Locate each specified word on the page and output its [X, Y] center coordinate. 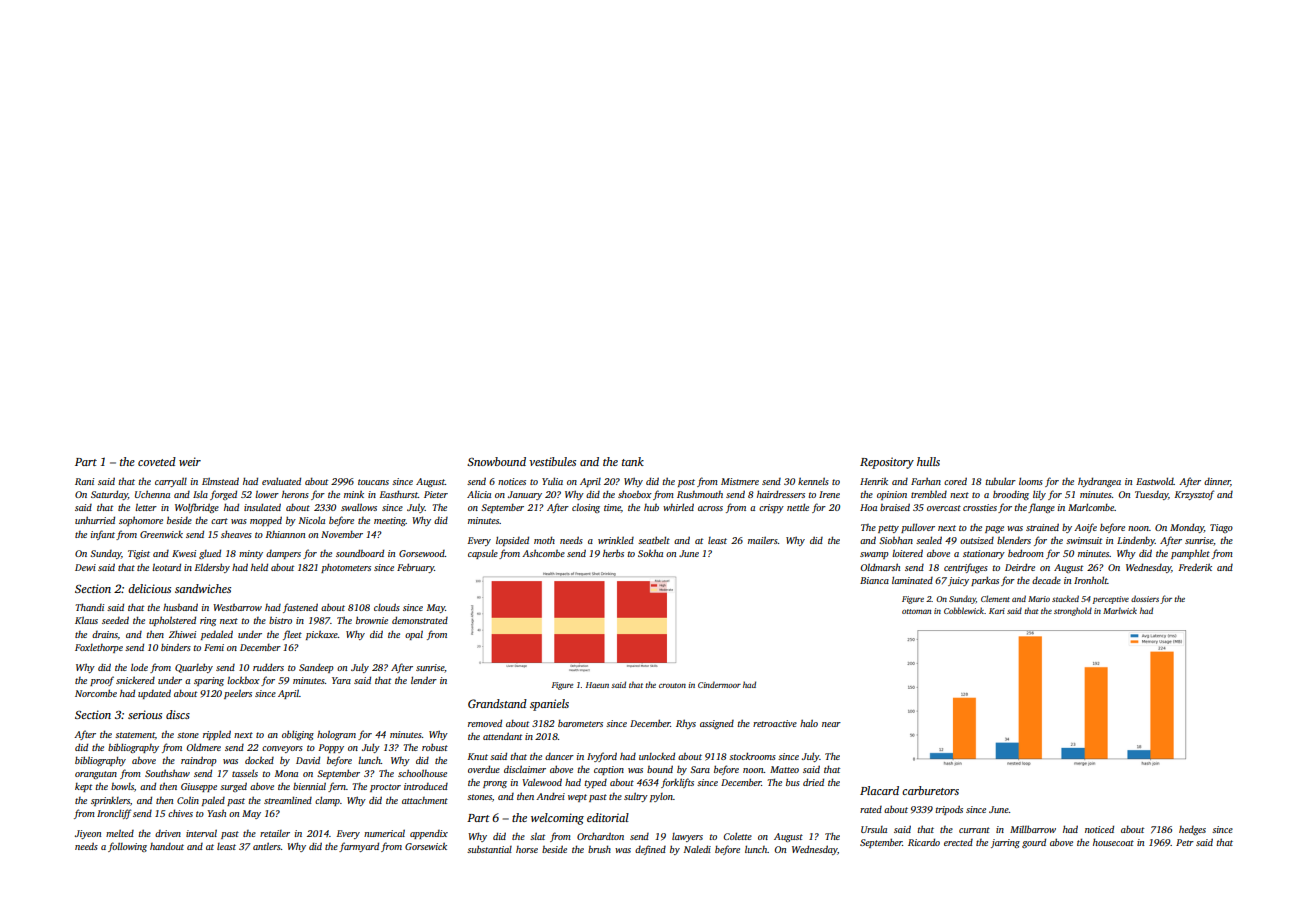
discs [178, 714]
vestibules [552, 461]
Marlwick [1120, 610]
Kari [997, 611]
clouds [387, 607]
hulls [928, 461]
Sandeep [316, 668]
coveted [157, 461]
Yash [216, 813]
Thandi [89, 607]
